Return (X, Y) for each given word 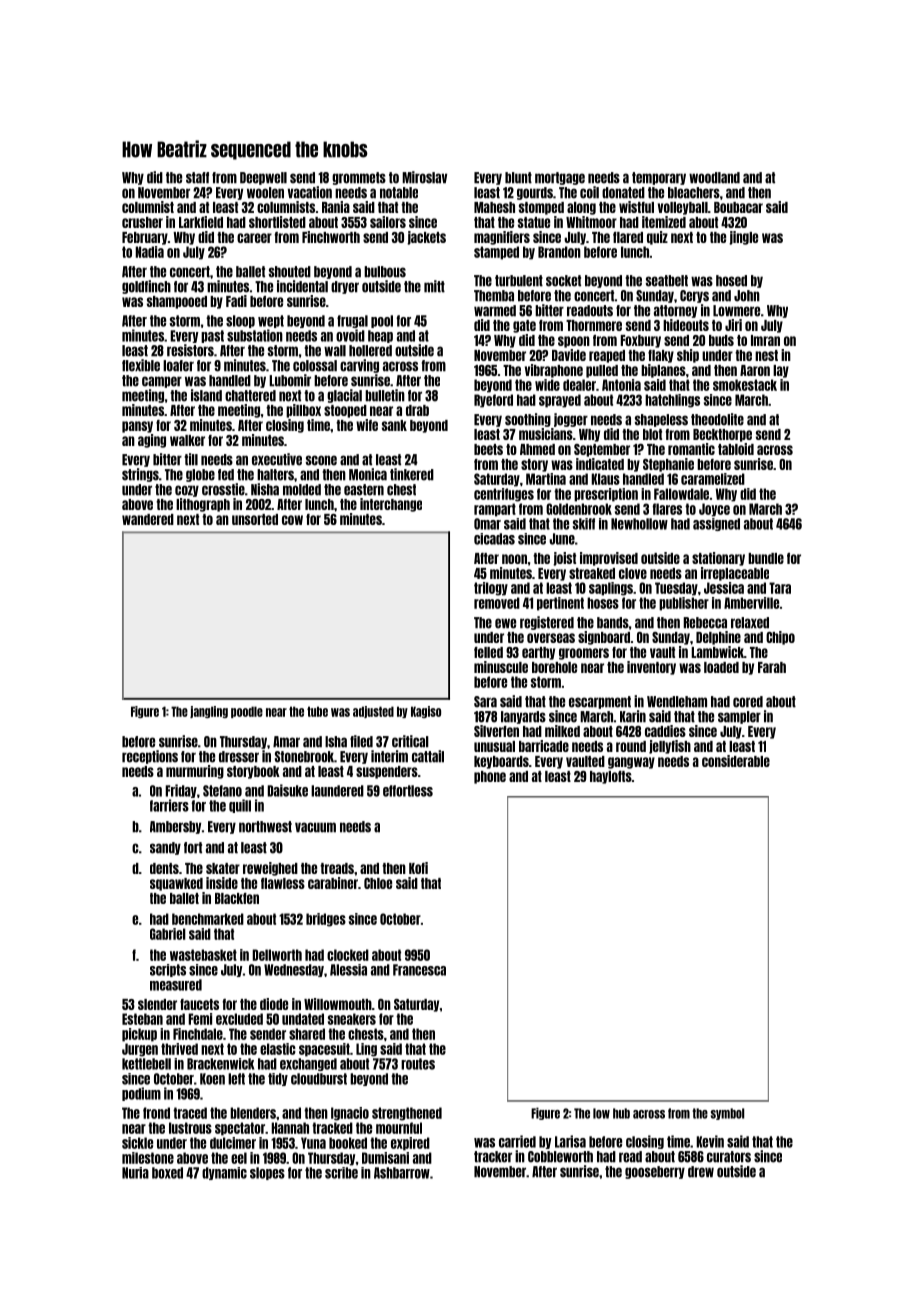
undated (303, 1019)
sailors (388, 222)
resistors (190, 350)
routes (418, 1064)
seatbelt (667, 281)
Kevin (710, 1141)
